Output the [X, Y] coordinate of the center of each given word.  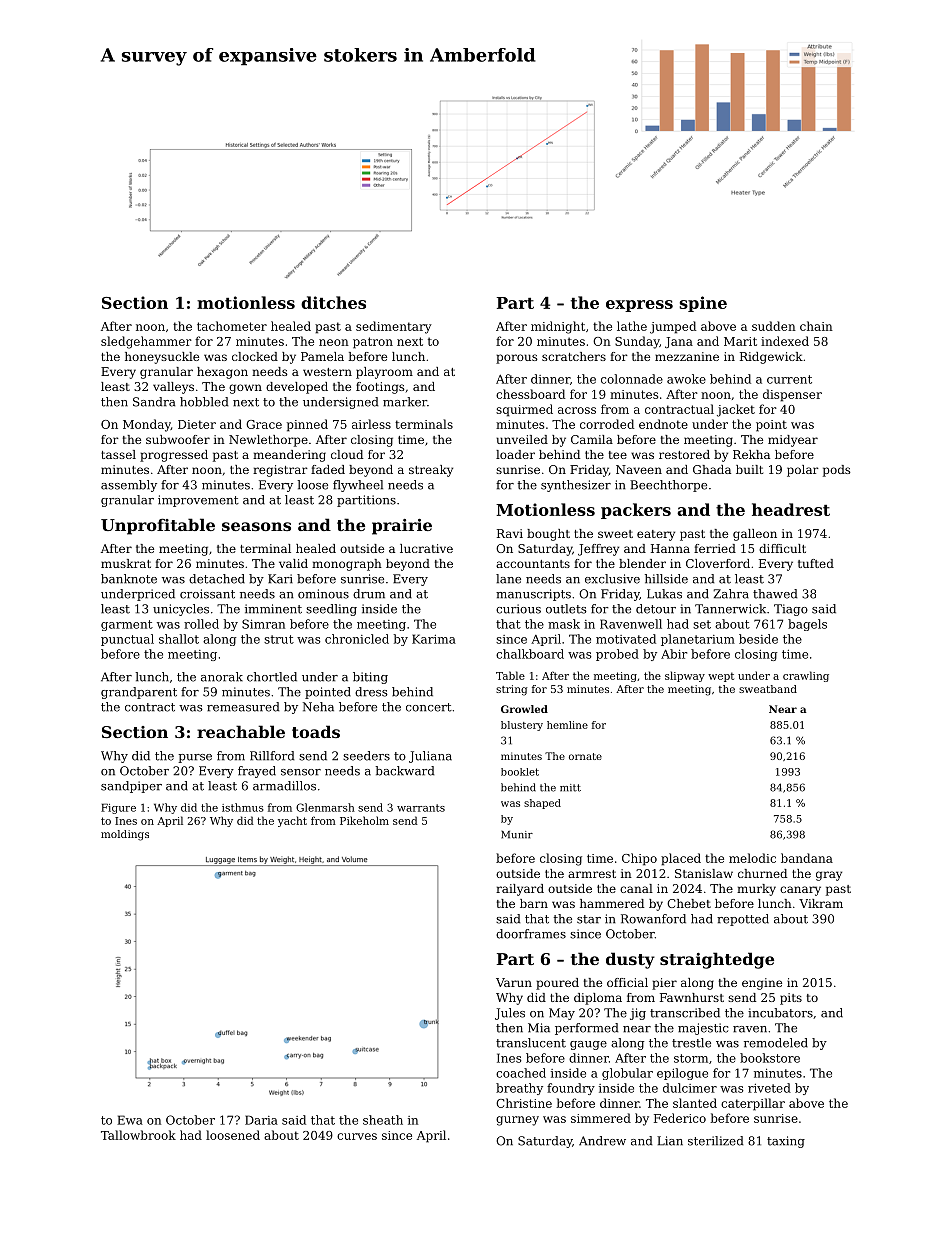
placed [681, 859]
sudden [774, 326]
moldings [125, 835]
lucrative [426, 548]
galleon [755, 535]
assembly [129, 486]
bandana [807, 858]
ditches [333, 302]
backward [404, 771]
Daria [261, 1120]
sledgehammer [146, 342]
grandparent [139, 693]
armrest [592, 874]
